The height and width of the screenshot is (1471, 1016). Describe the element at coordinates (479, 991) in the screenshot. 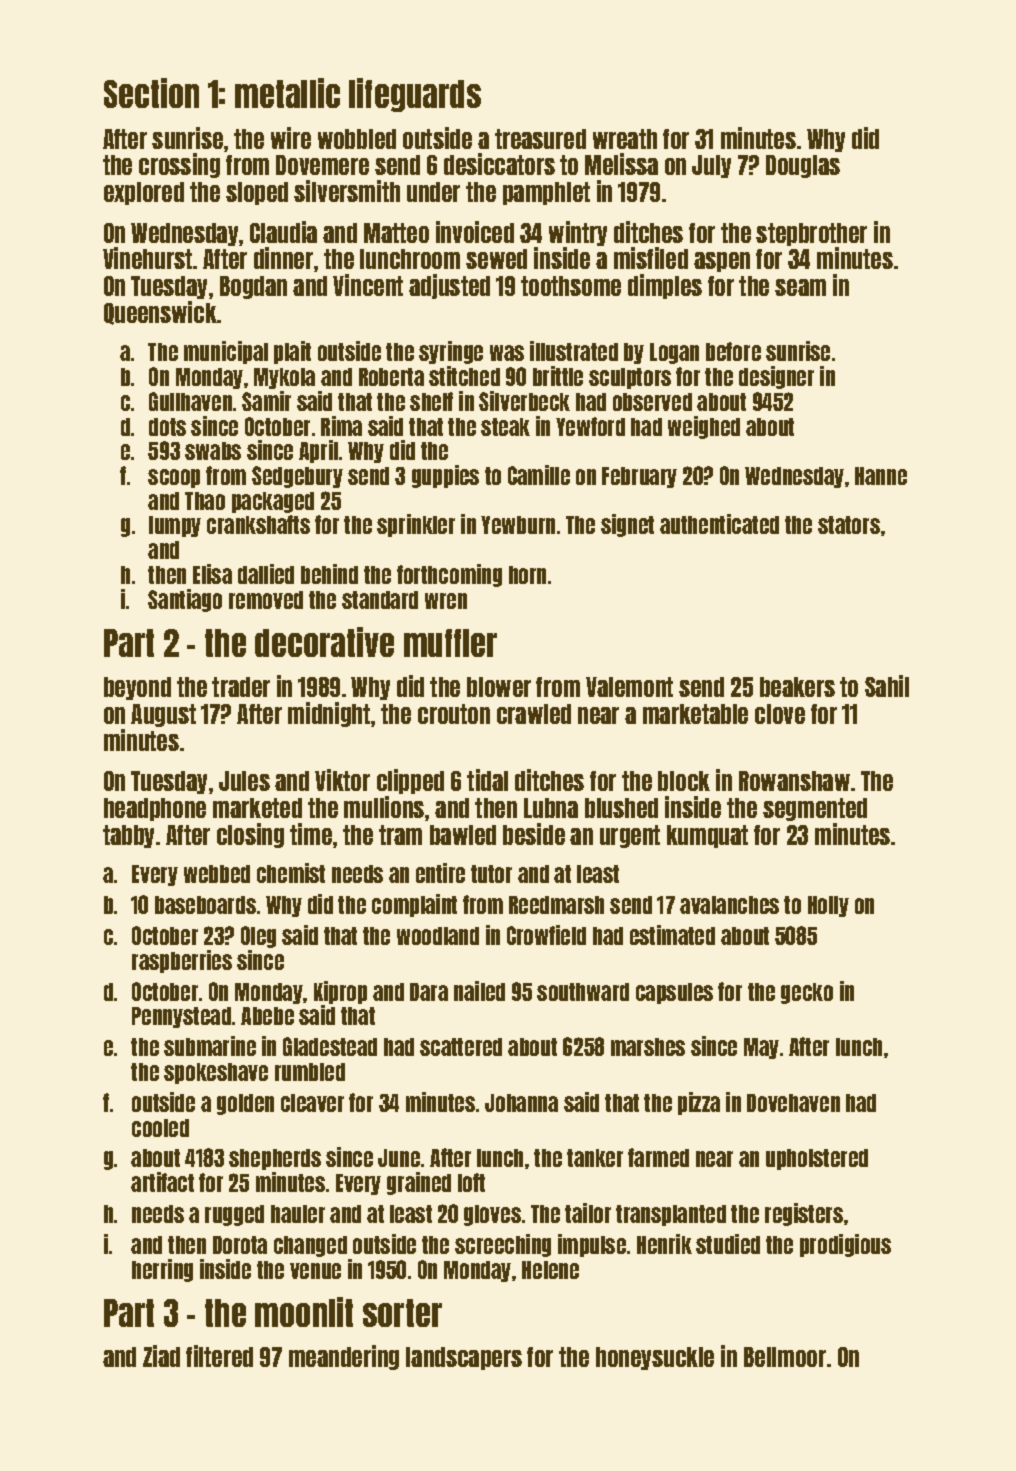

I see `nailed` at that location.
